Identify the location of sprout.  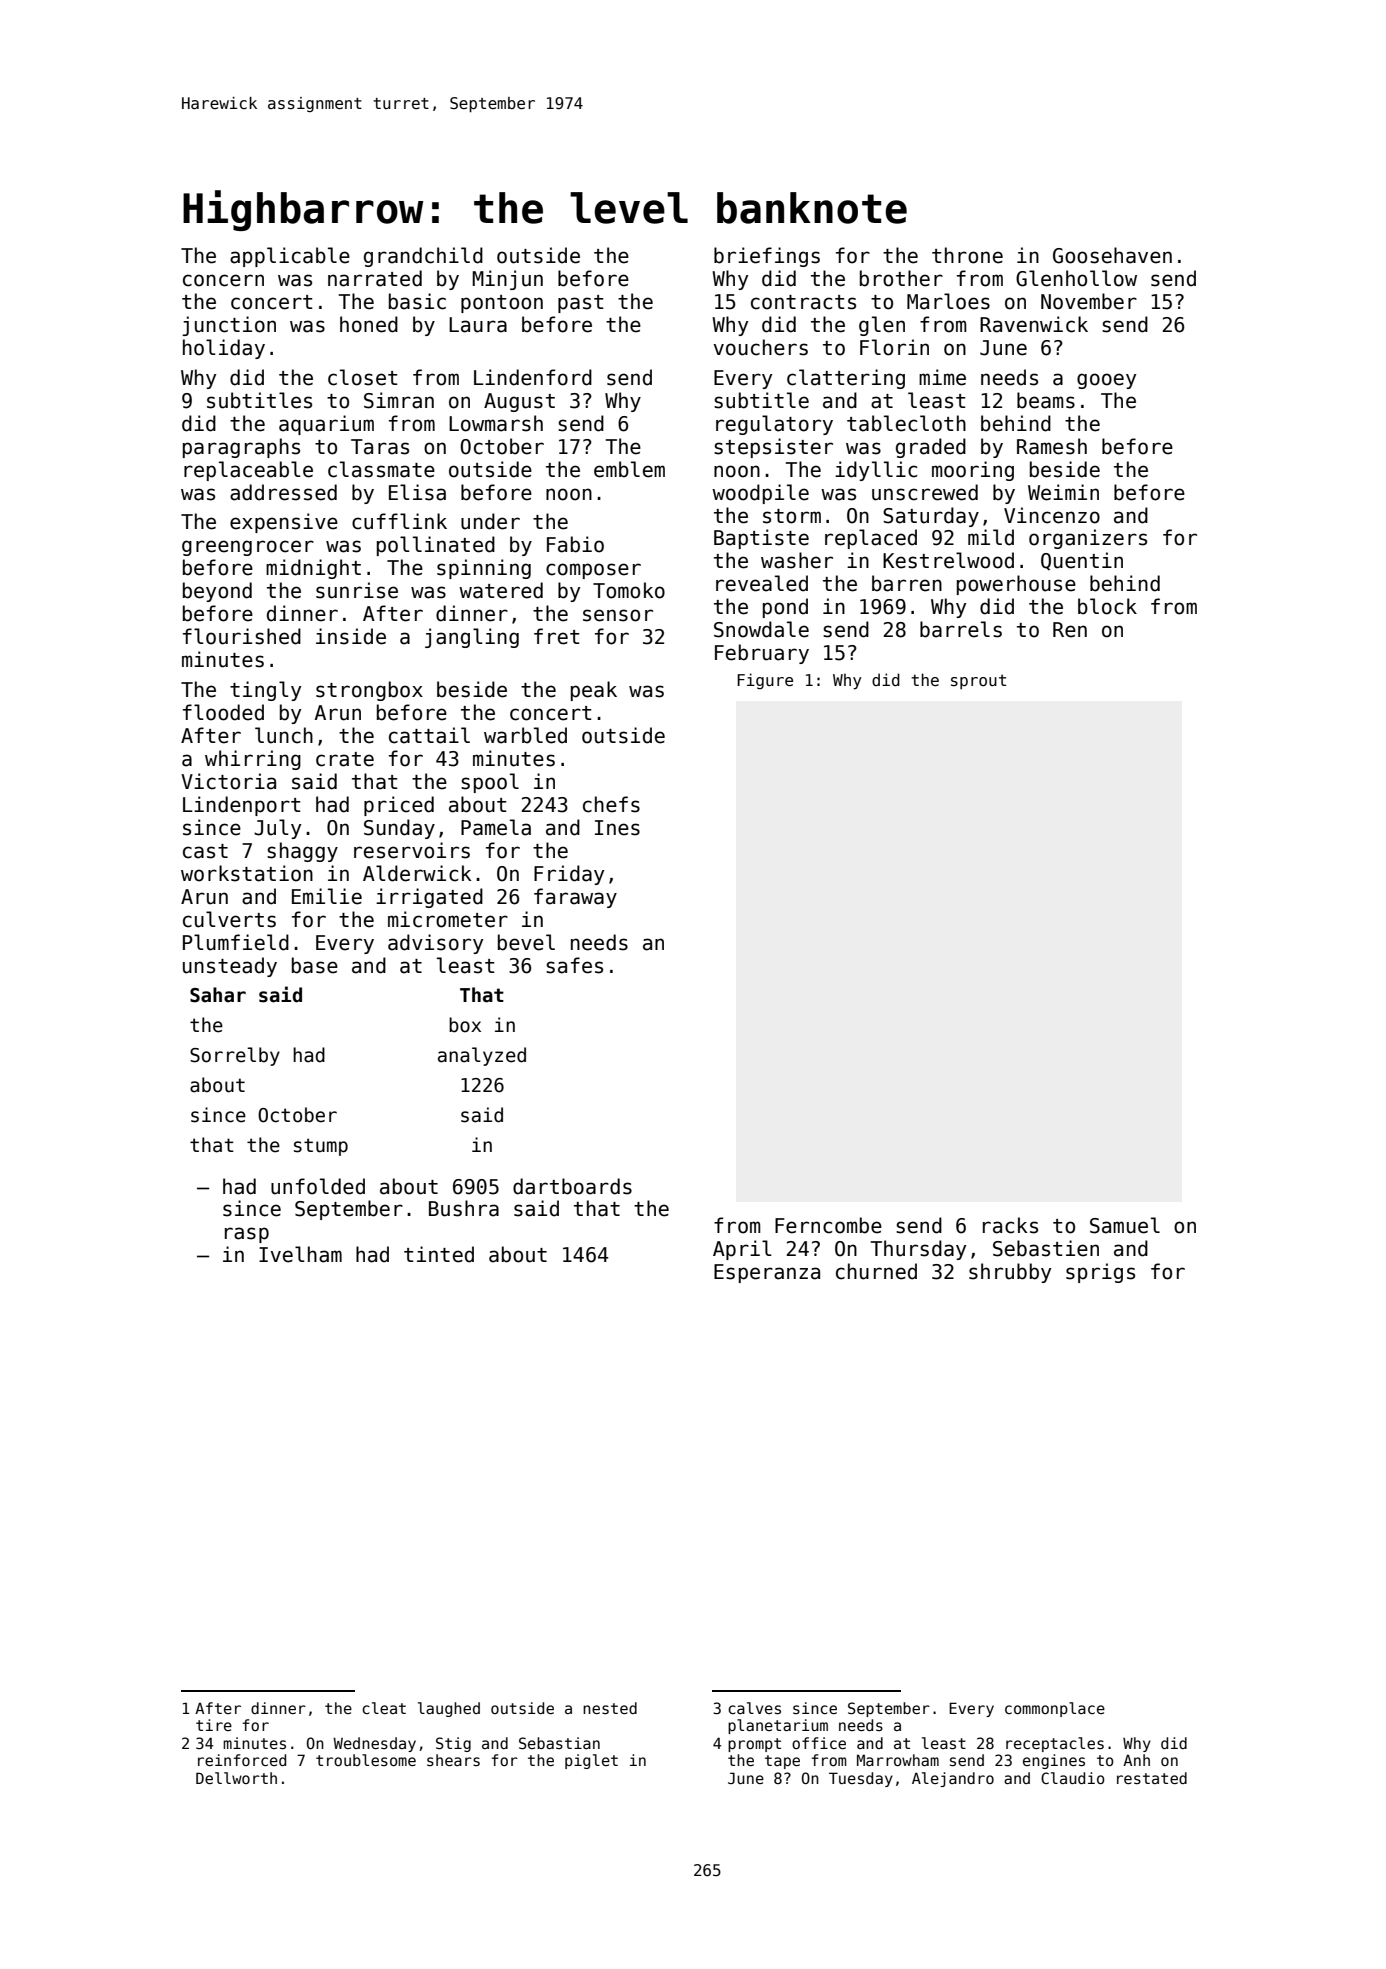
(978, 682).
